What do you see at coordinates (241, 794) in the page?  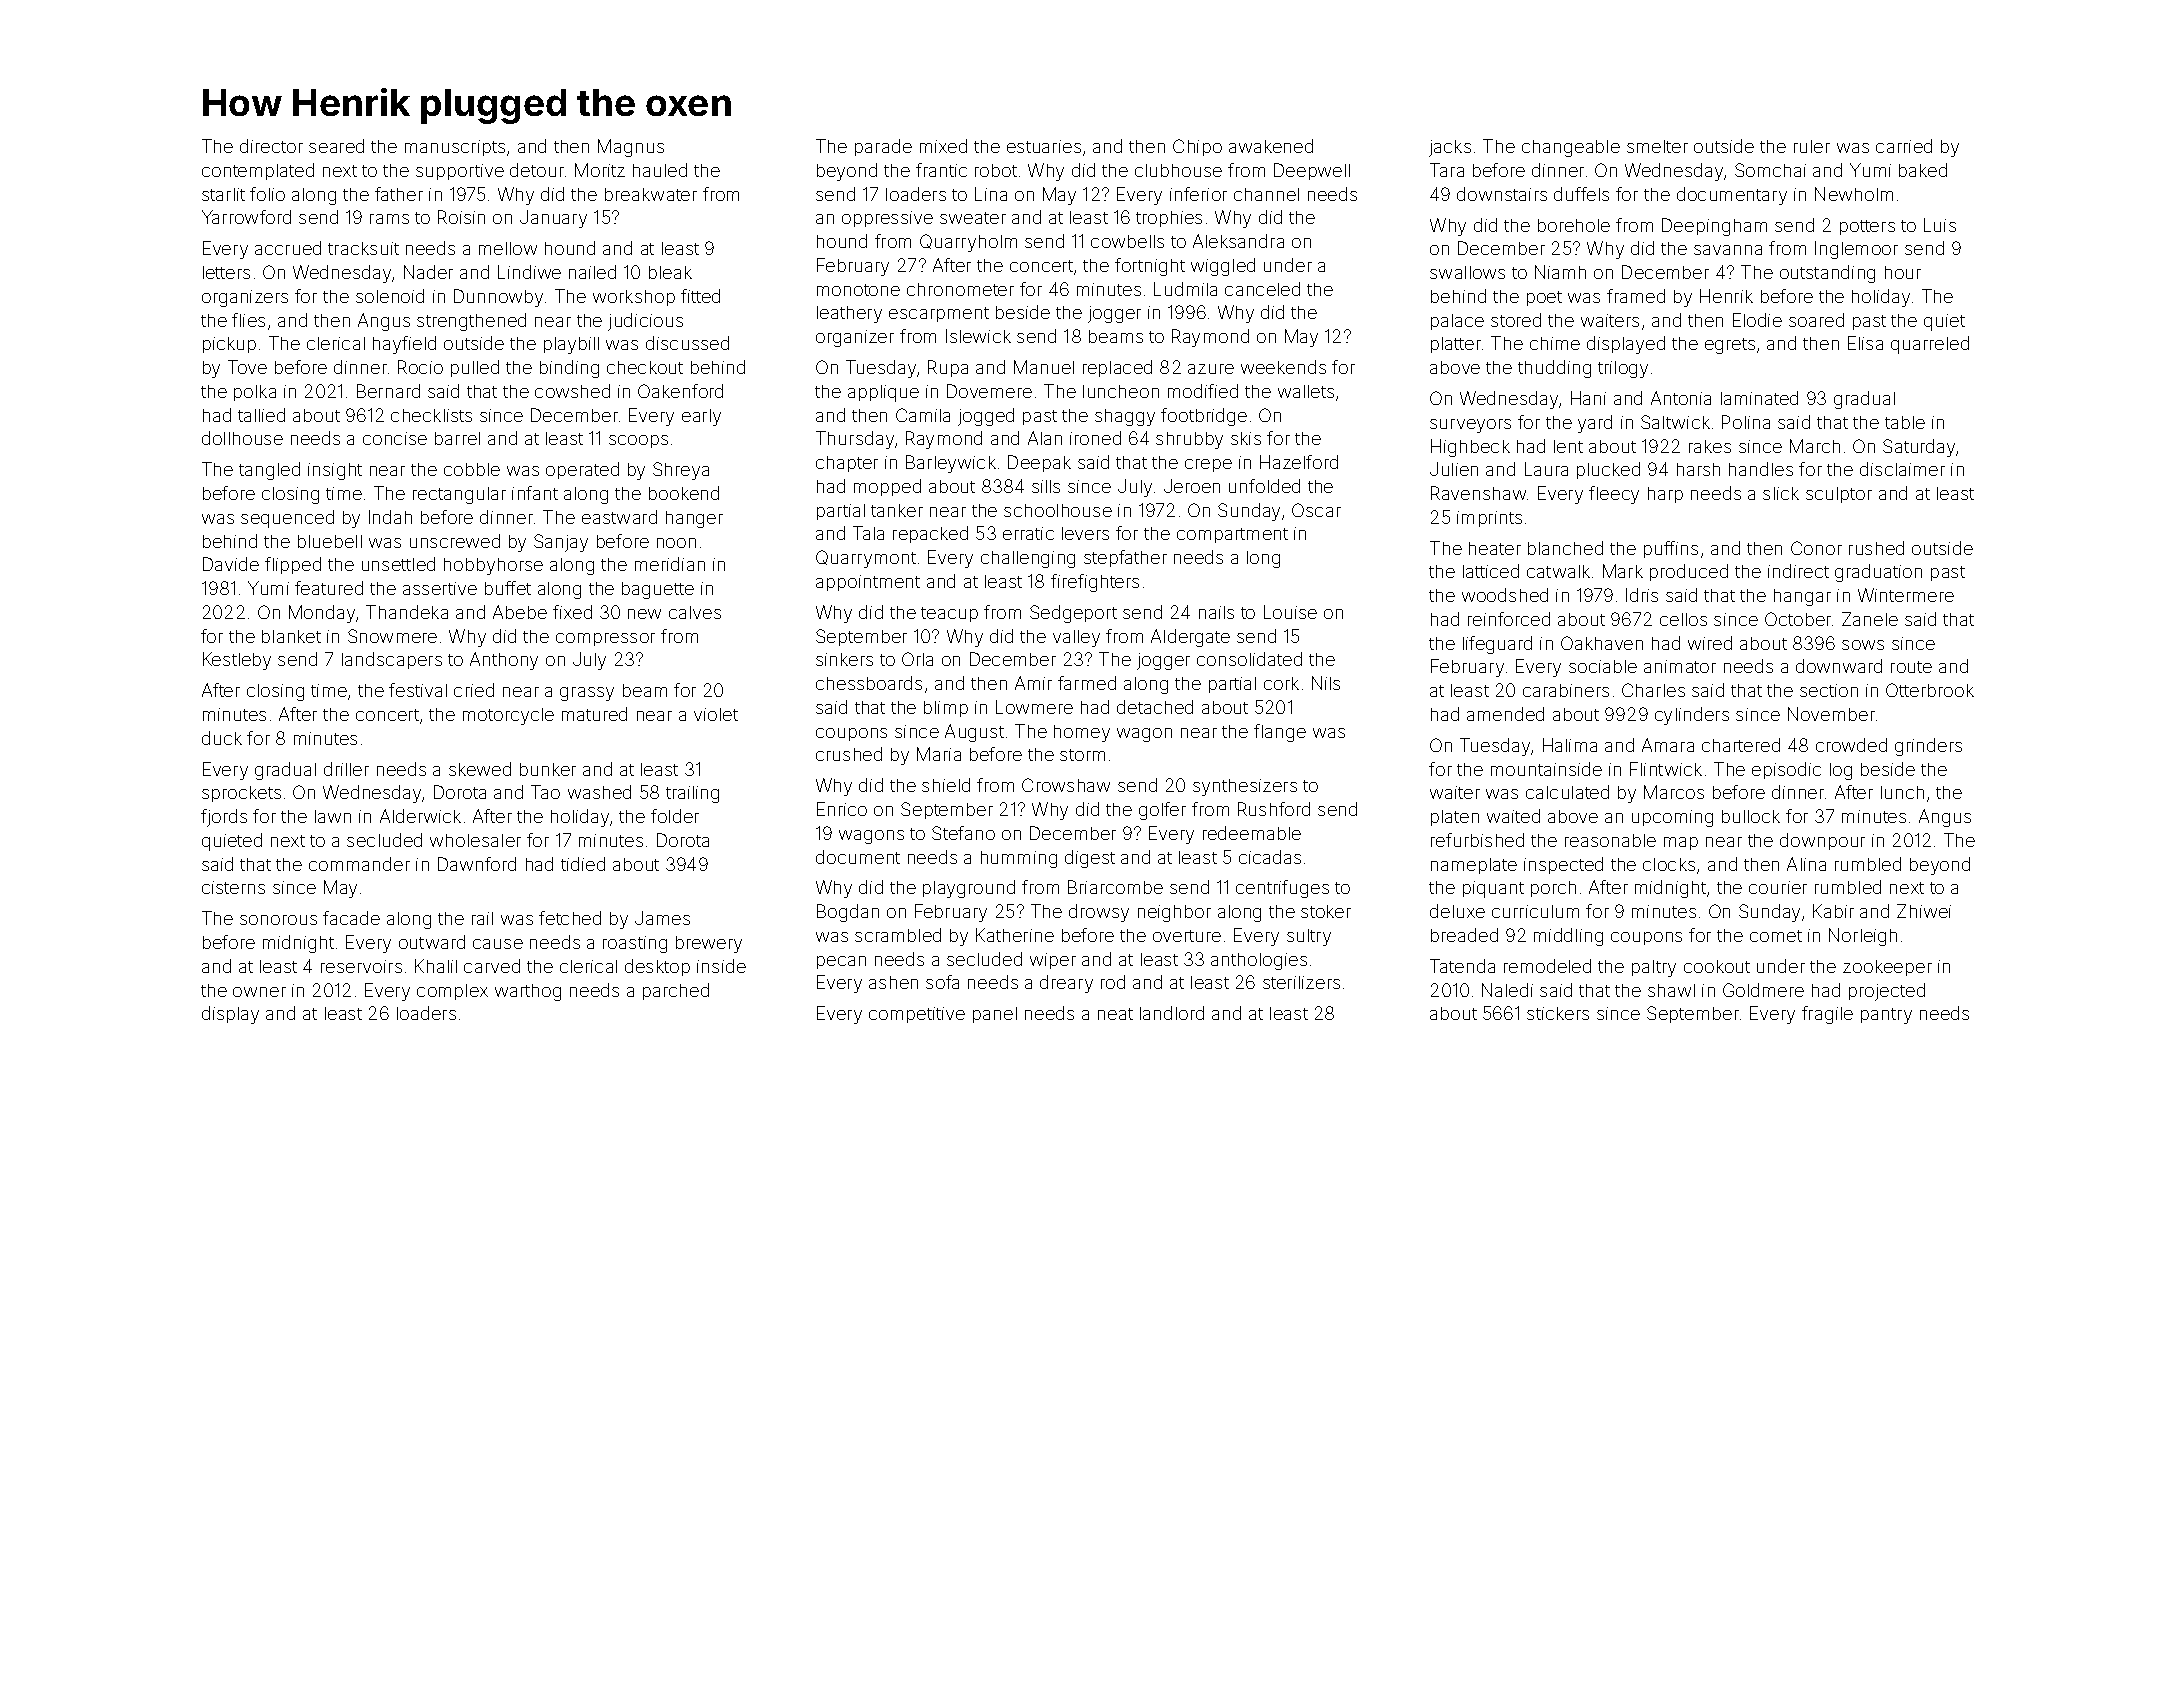 I see `sprockets` at bounding box center [241, 794].
